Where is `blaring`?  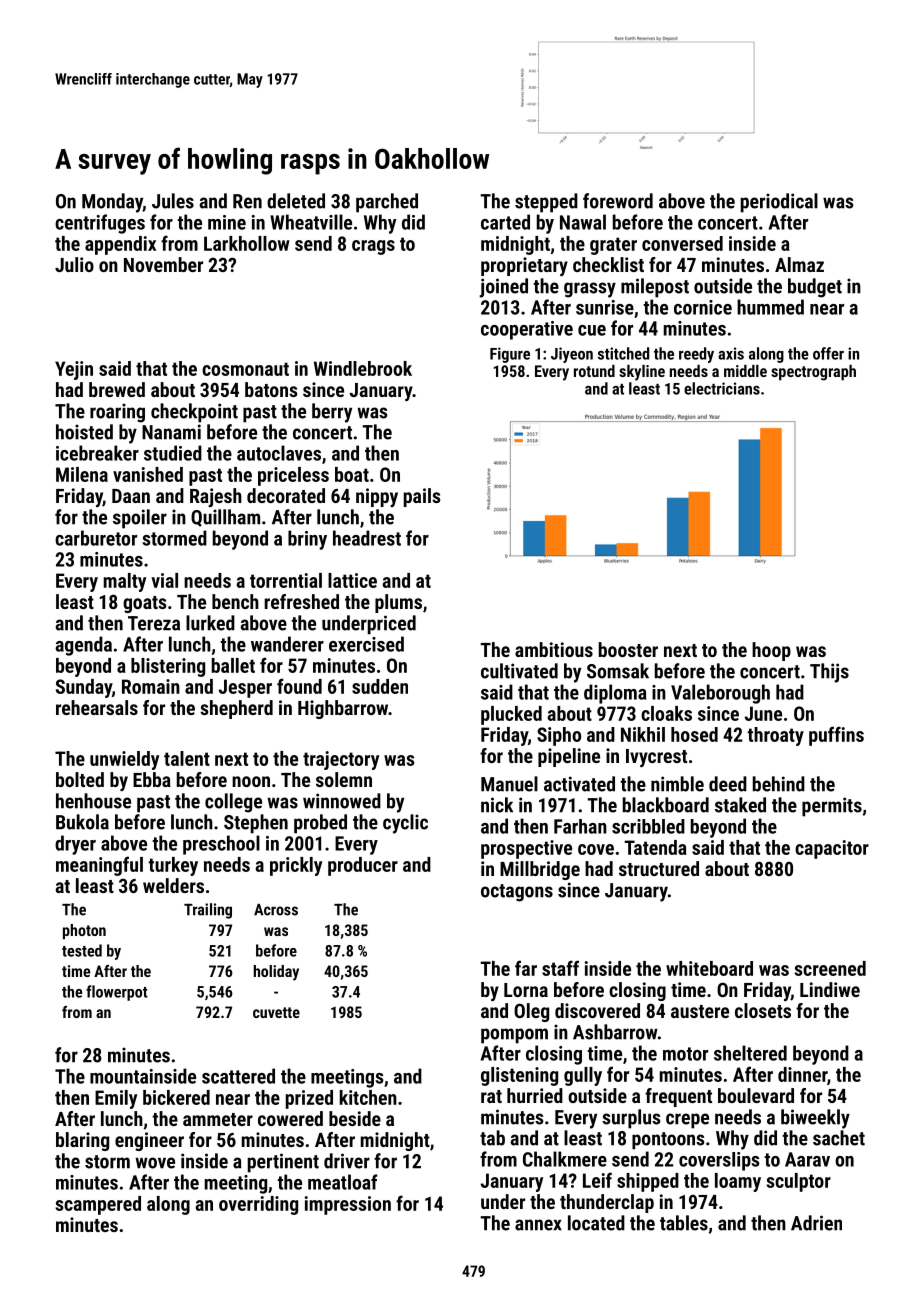
blaring is located at coordinates (82, 1141).
